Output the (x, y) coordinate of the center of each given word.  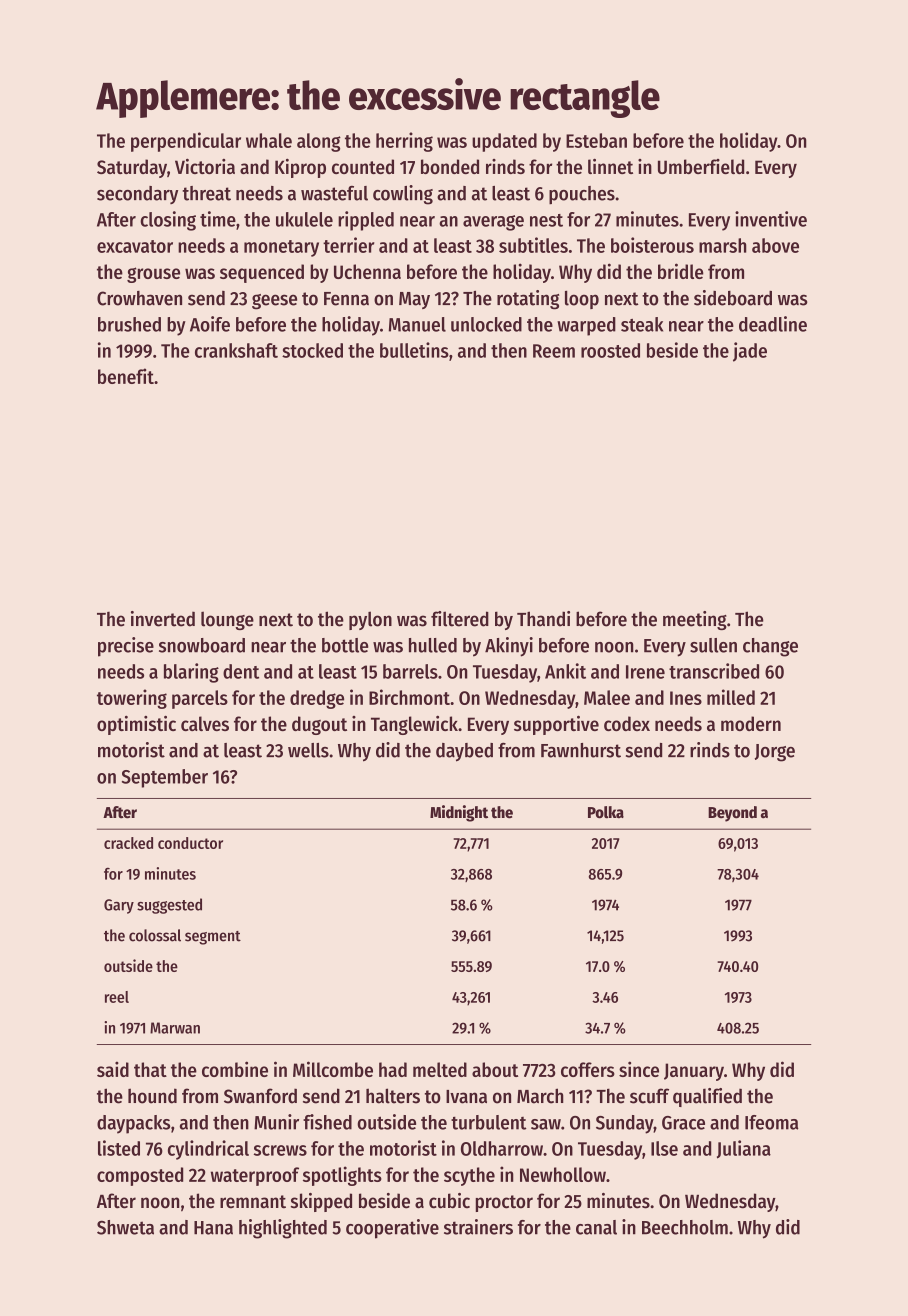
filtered (460, 619)
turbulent (489, 1122)
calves (205, 723)
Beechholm (685, 1227)
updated (504, 142)
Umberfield (701, 166)
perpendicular (186, 142)
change (770, 647)
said (113, 1069)
